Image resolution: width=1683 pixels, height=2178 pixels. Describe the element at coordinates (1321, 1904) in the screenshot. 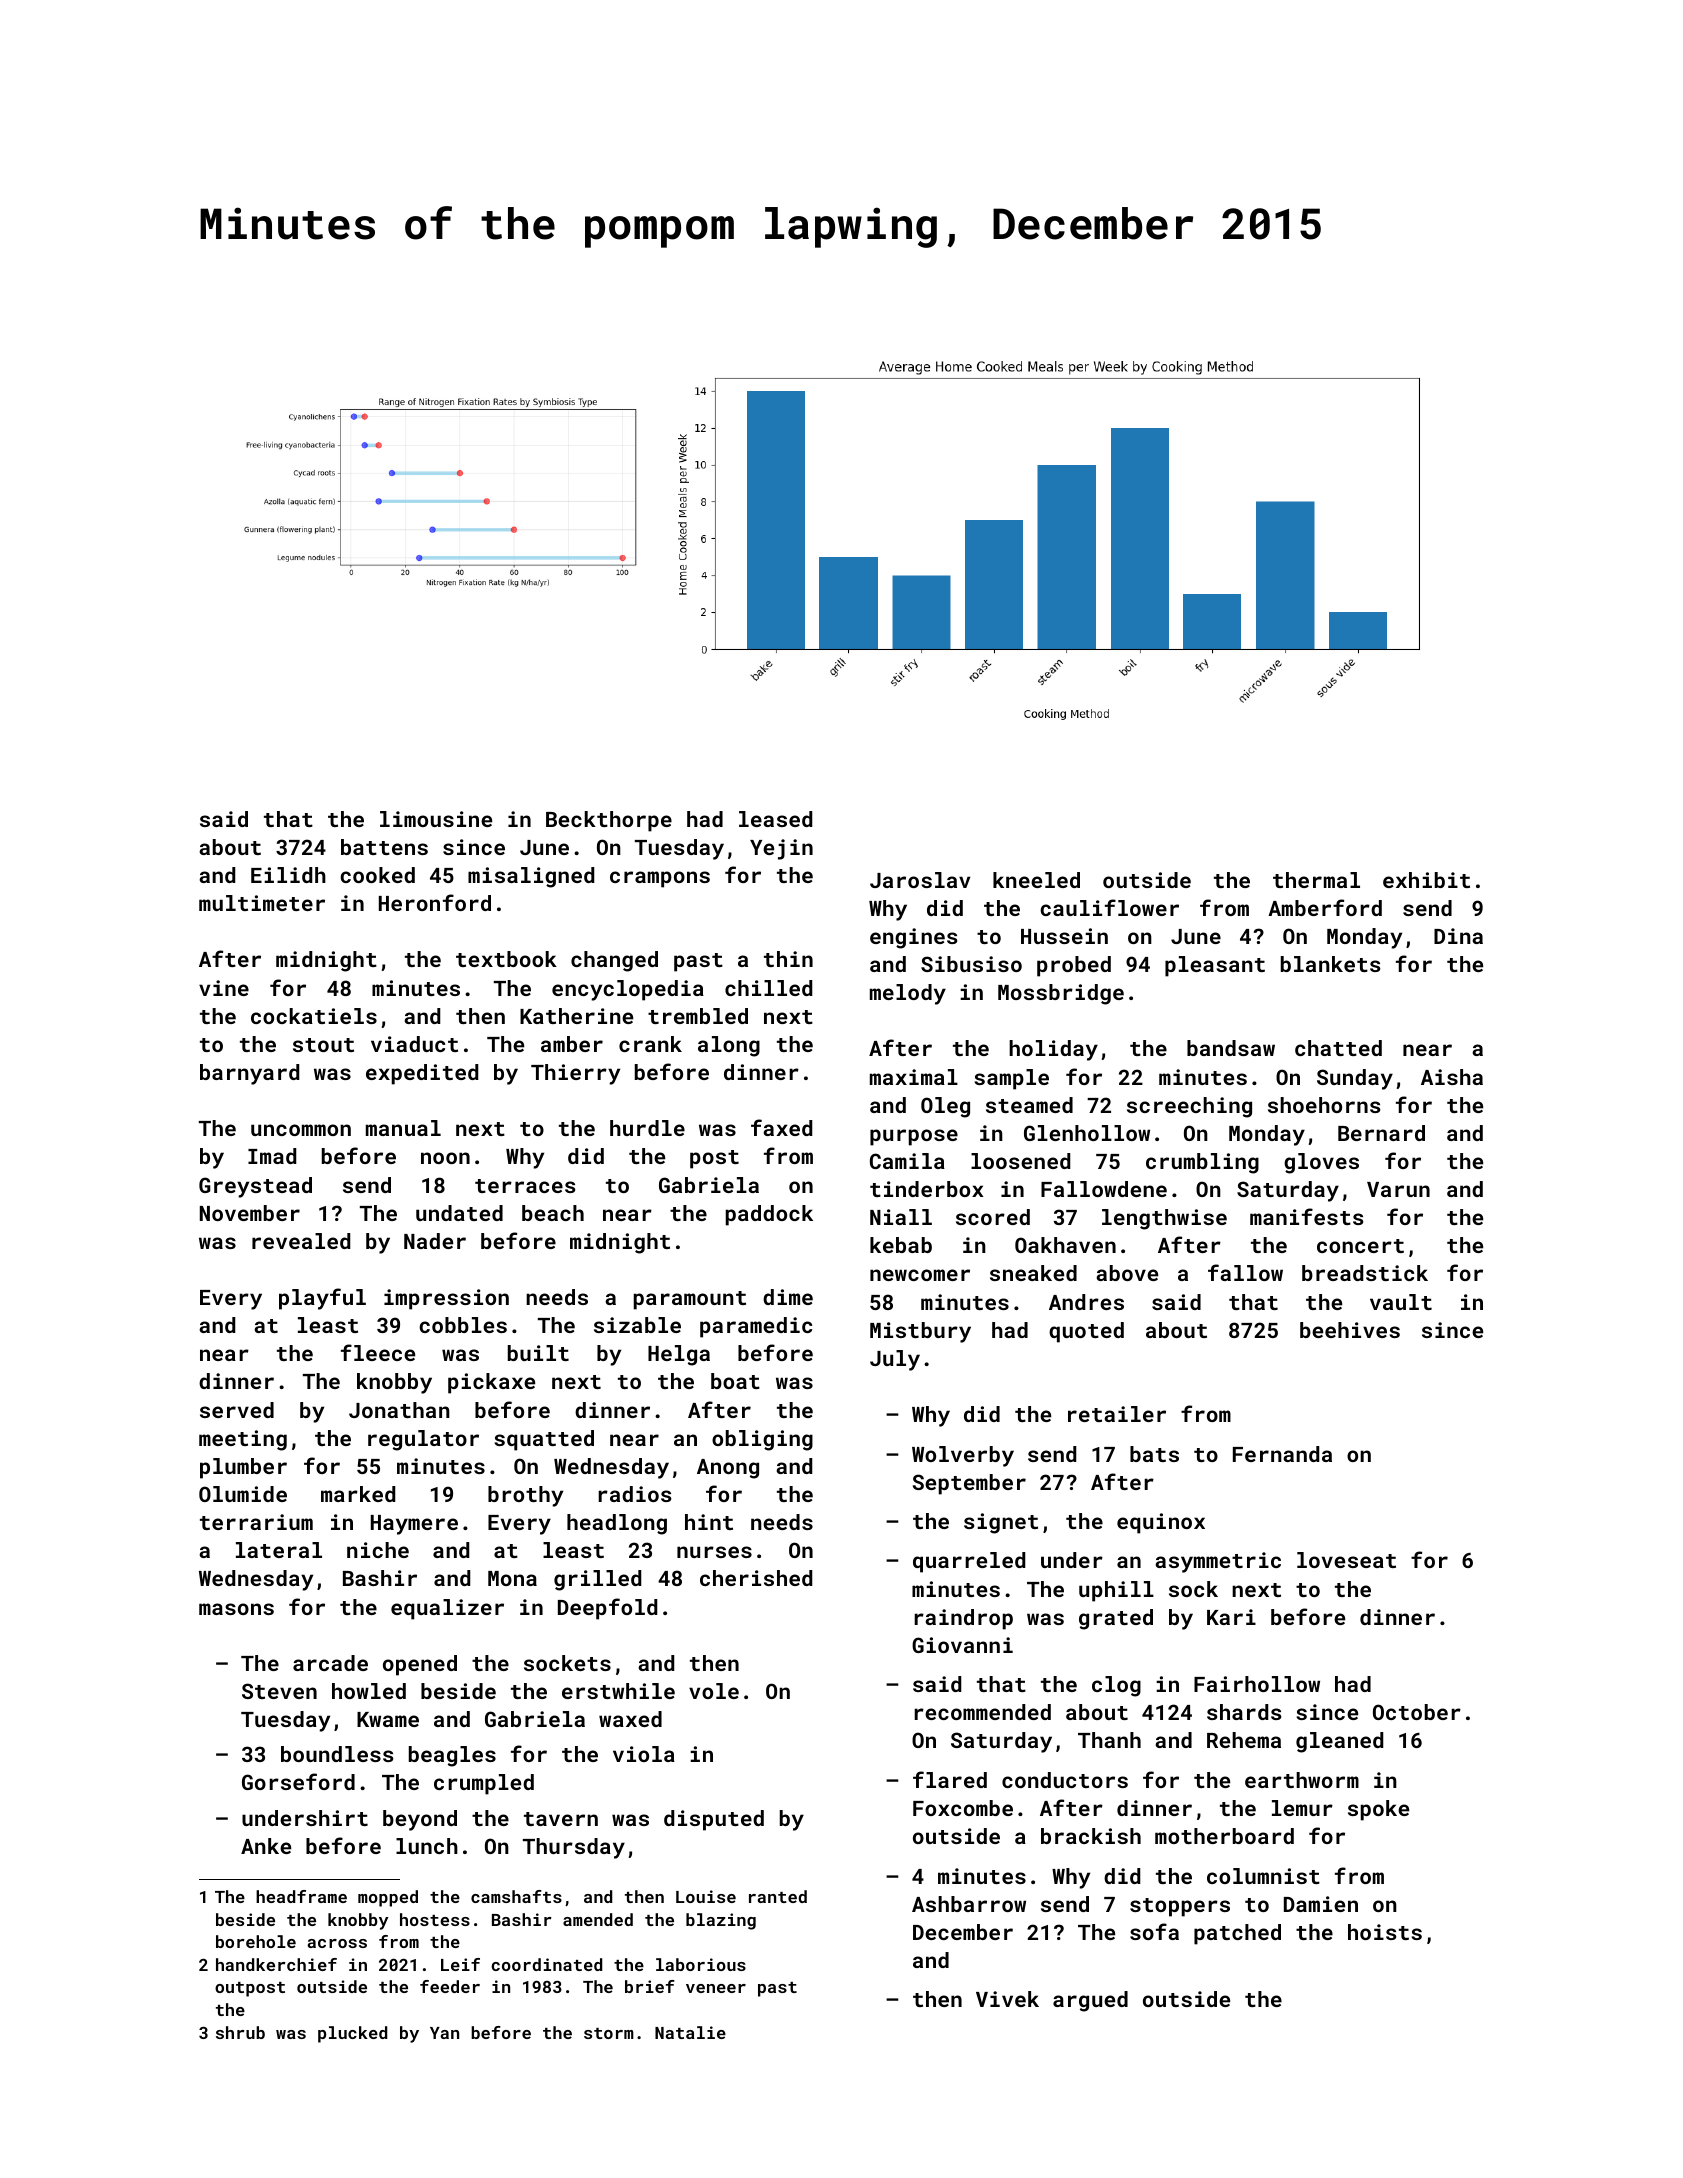

I see `Damien` at that location.
